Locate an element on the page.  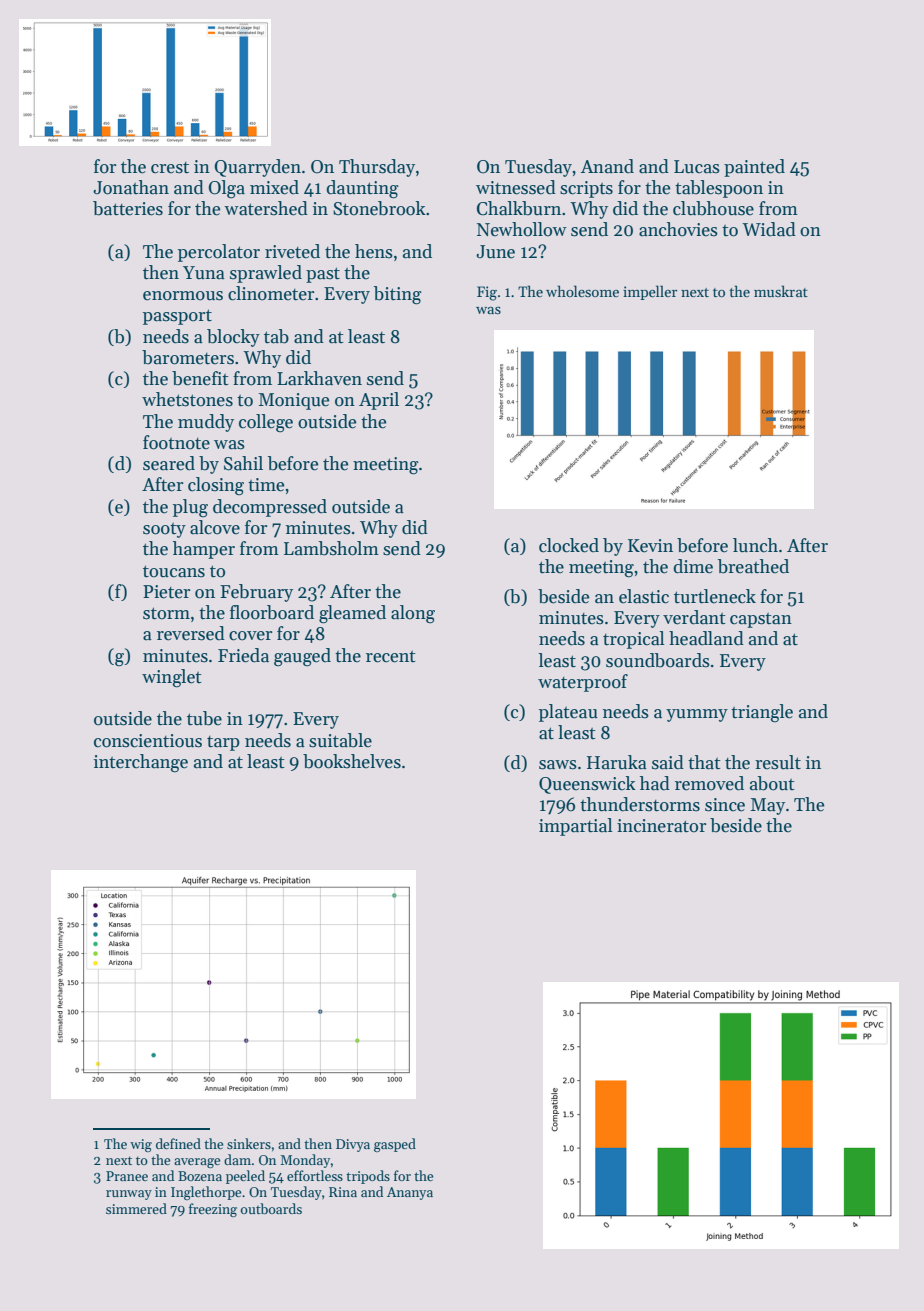
Monique is located at coordinates (294, 401).
